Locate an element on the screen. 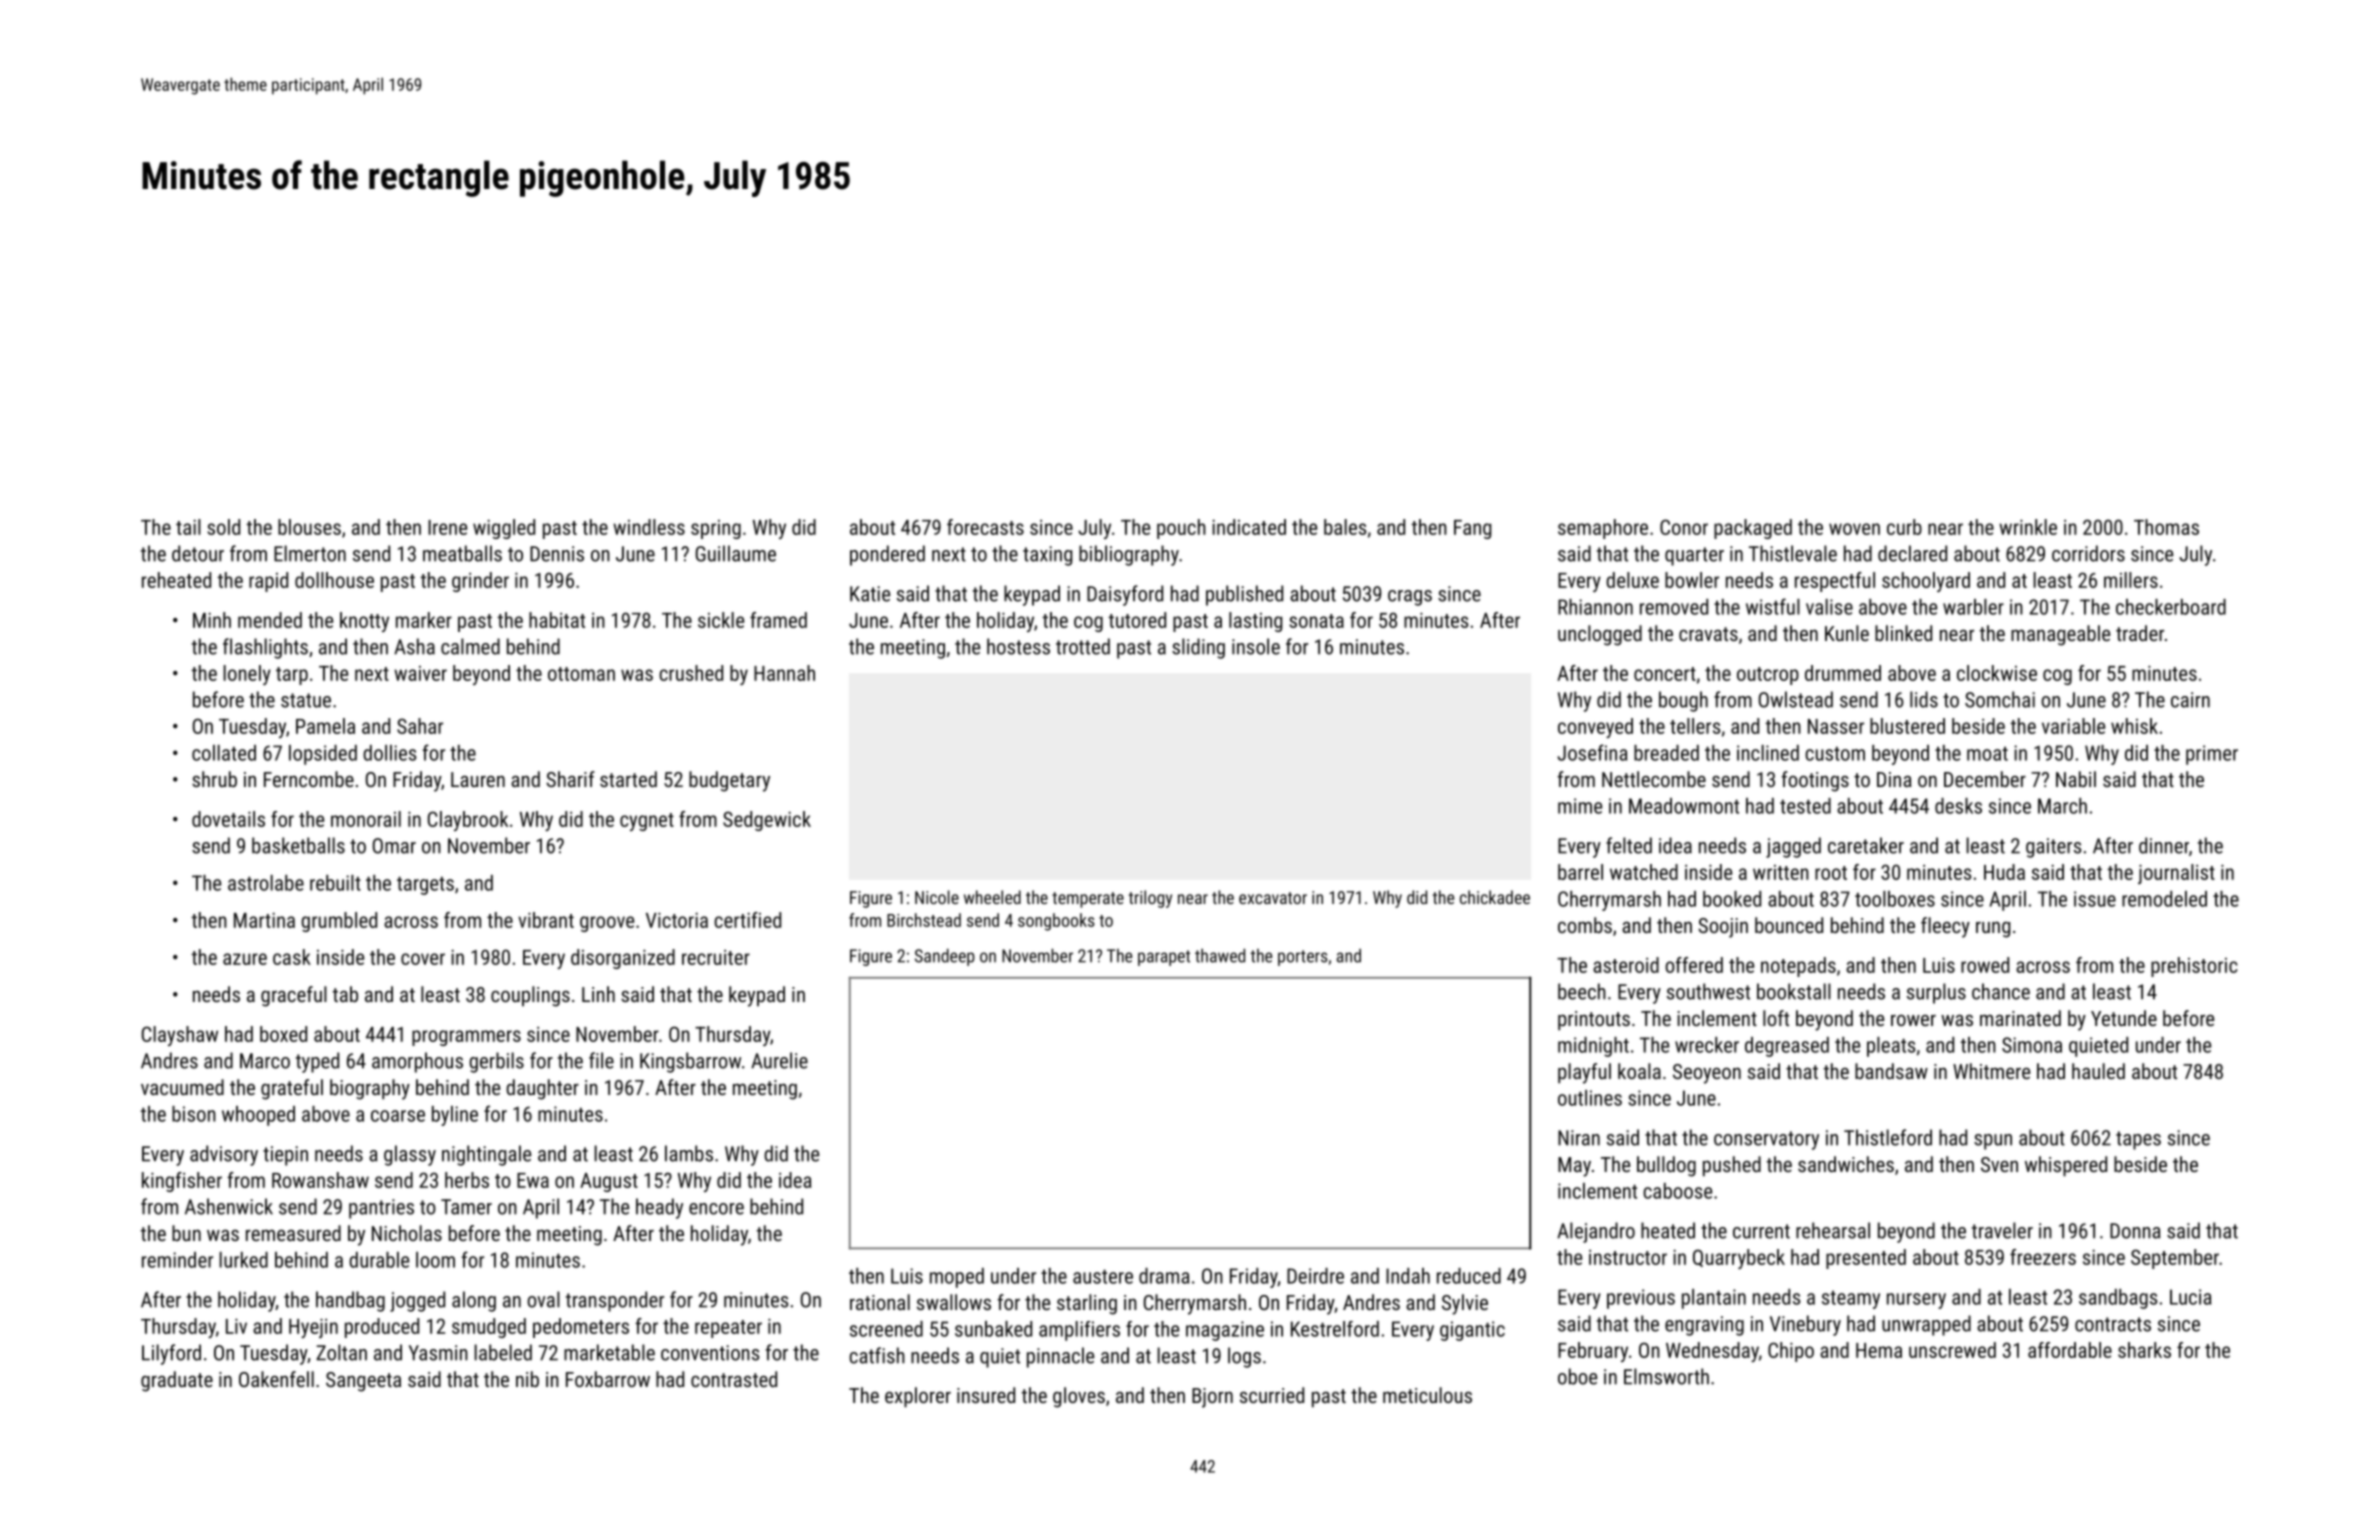  Nabil is located at coordinates (2076, 779).
